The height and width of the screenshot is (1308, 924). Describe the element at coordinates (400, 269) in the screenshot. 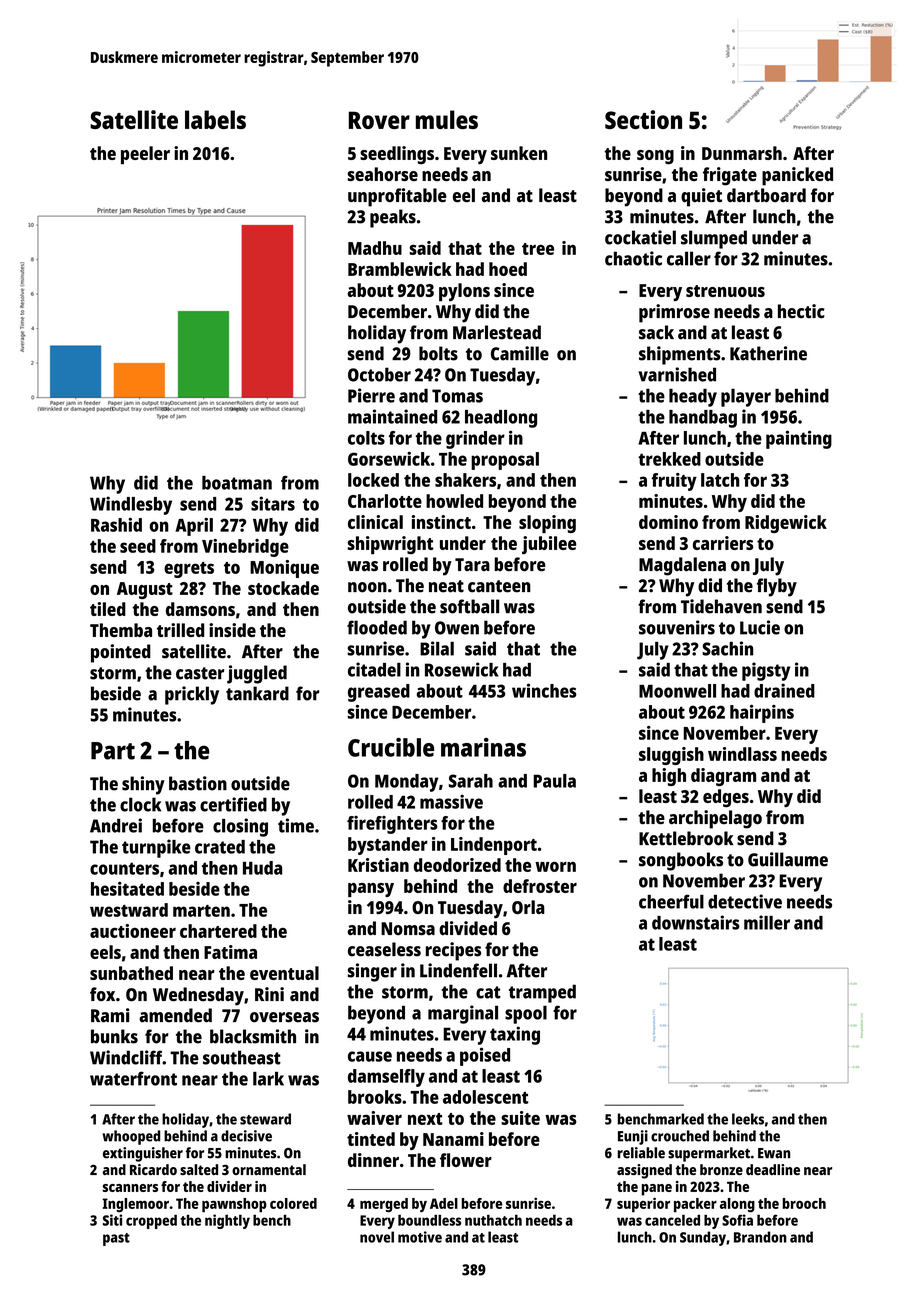

I see `Bramblewick` at that location.
